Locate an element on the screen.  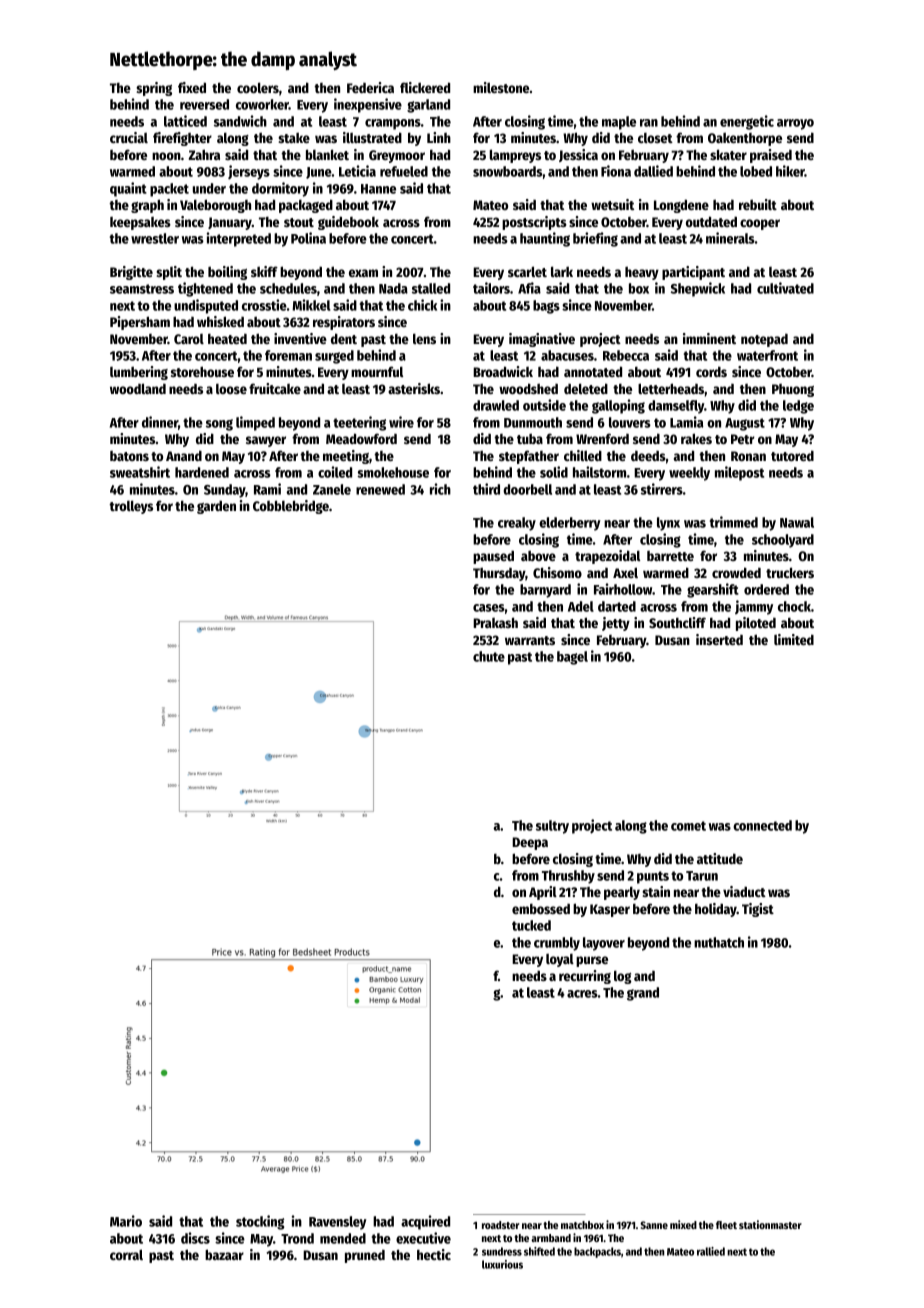
stationmaster is located at coordinates (770, 1224).
